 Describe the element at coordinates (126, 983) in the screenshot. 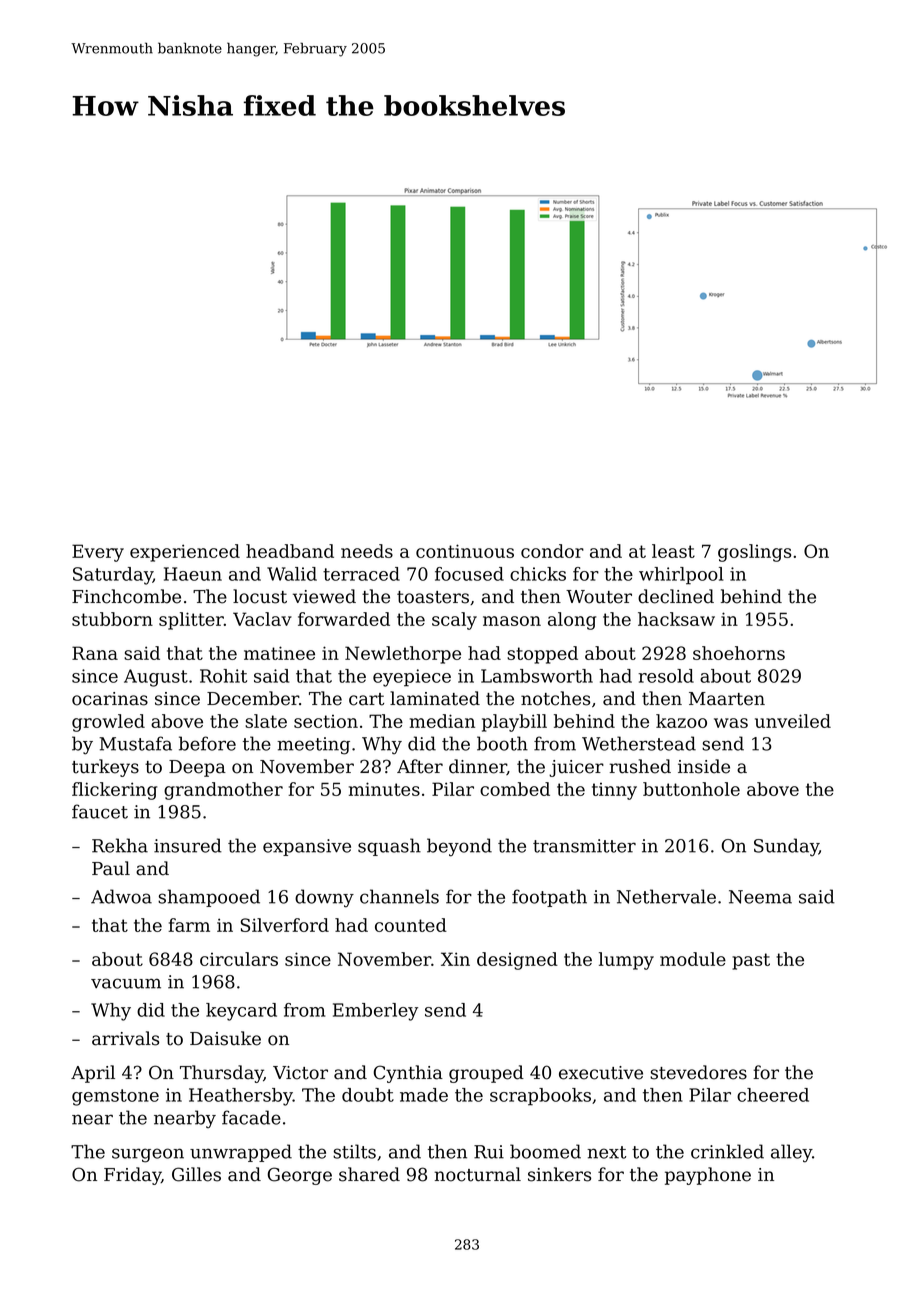

I see `vacuum` at that location.
